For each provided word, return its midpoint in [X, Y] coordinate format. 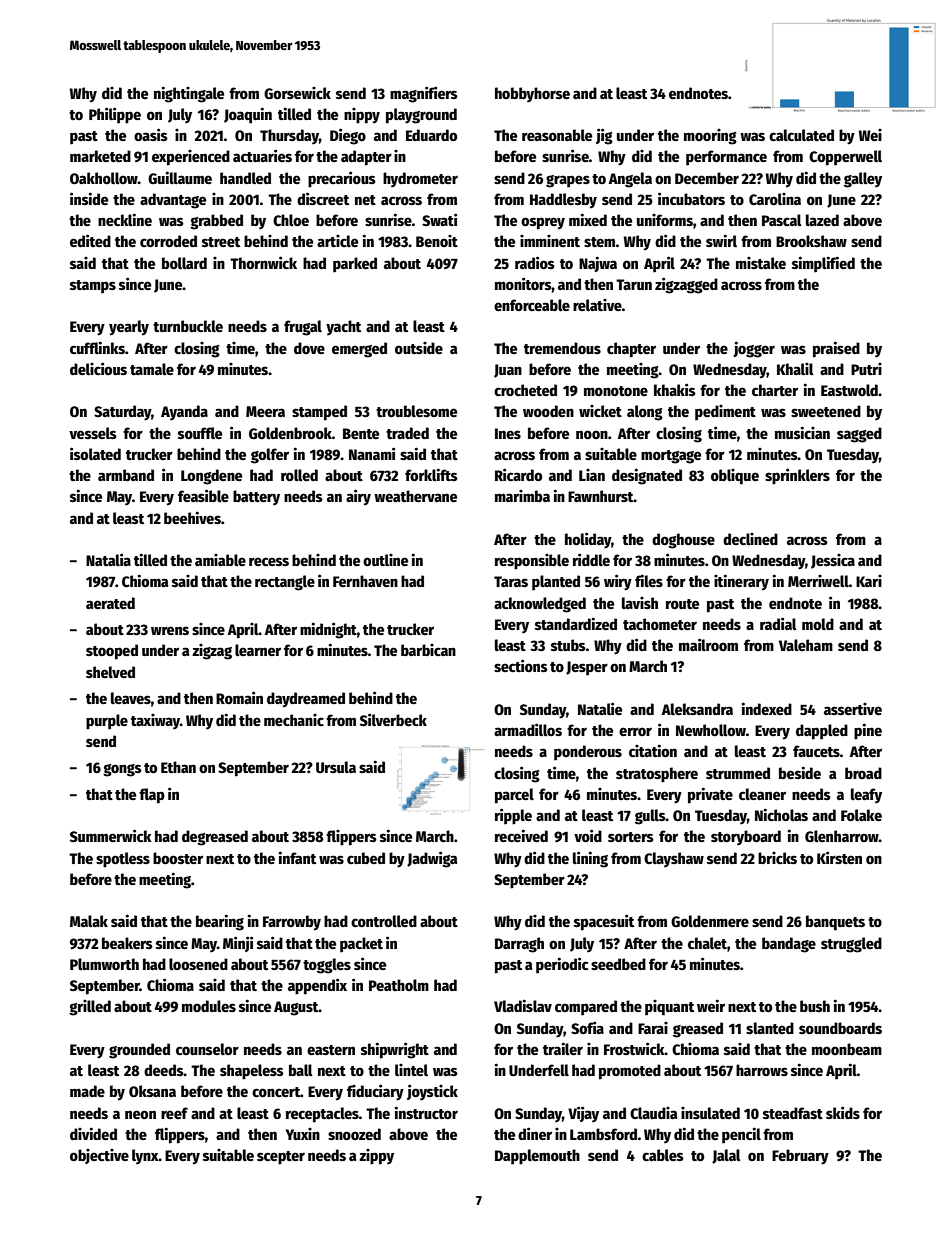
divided [93, 1133]
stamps [93, 287]
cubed [366, 858]
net [365, 200]
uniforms [665, 220]
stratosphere [657, 775]
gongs [122, 770]
